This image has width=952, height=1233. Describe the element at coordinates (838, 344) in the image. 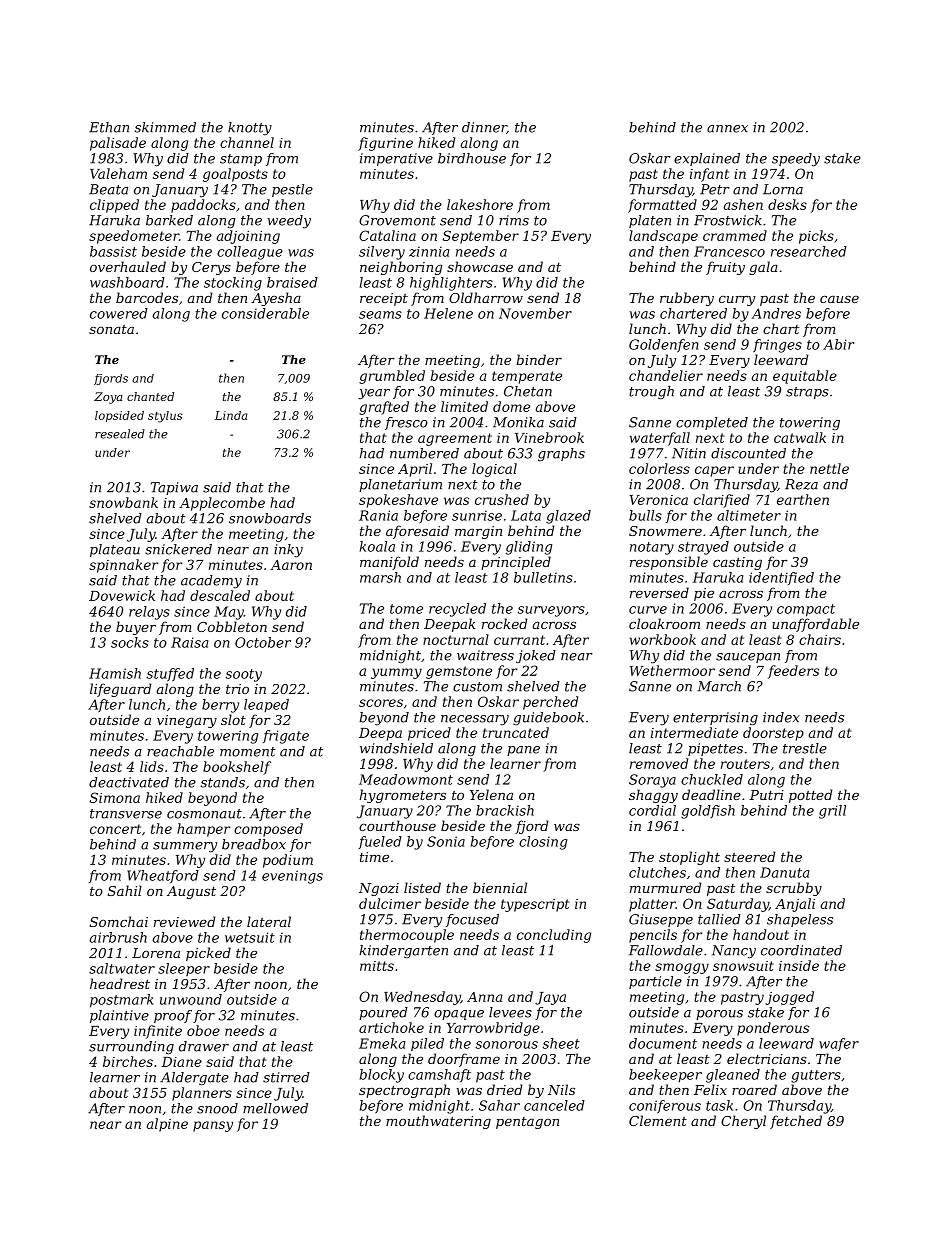

I see `Abir` at that location.
